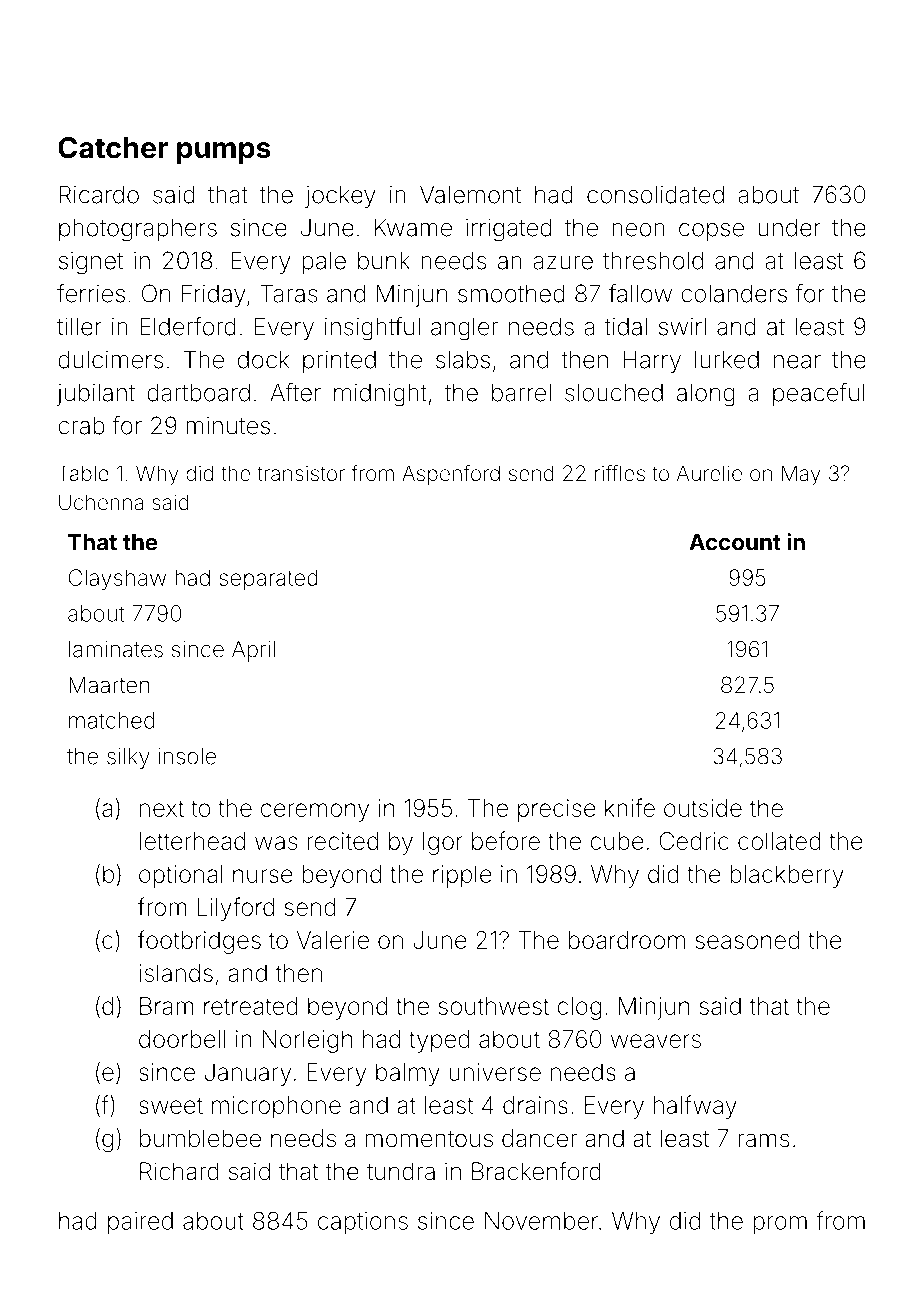 The image size is (924, 1314). What do you see at coordinates (113, 148) in the document?
I see `Catcher` at bounding box center [113, 148].
